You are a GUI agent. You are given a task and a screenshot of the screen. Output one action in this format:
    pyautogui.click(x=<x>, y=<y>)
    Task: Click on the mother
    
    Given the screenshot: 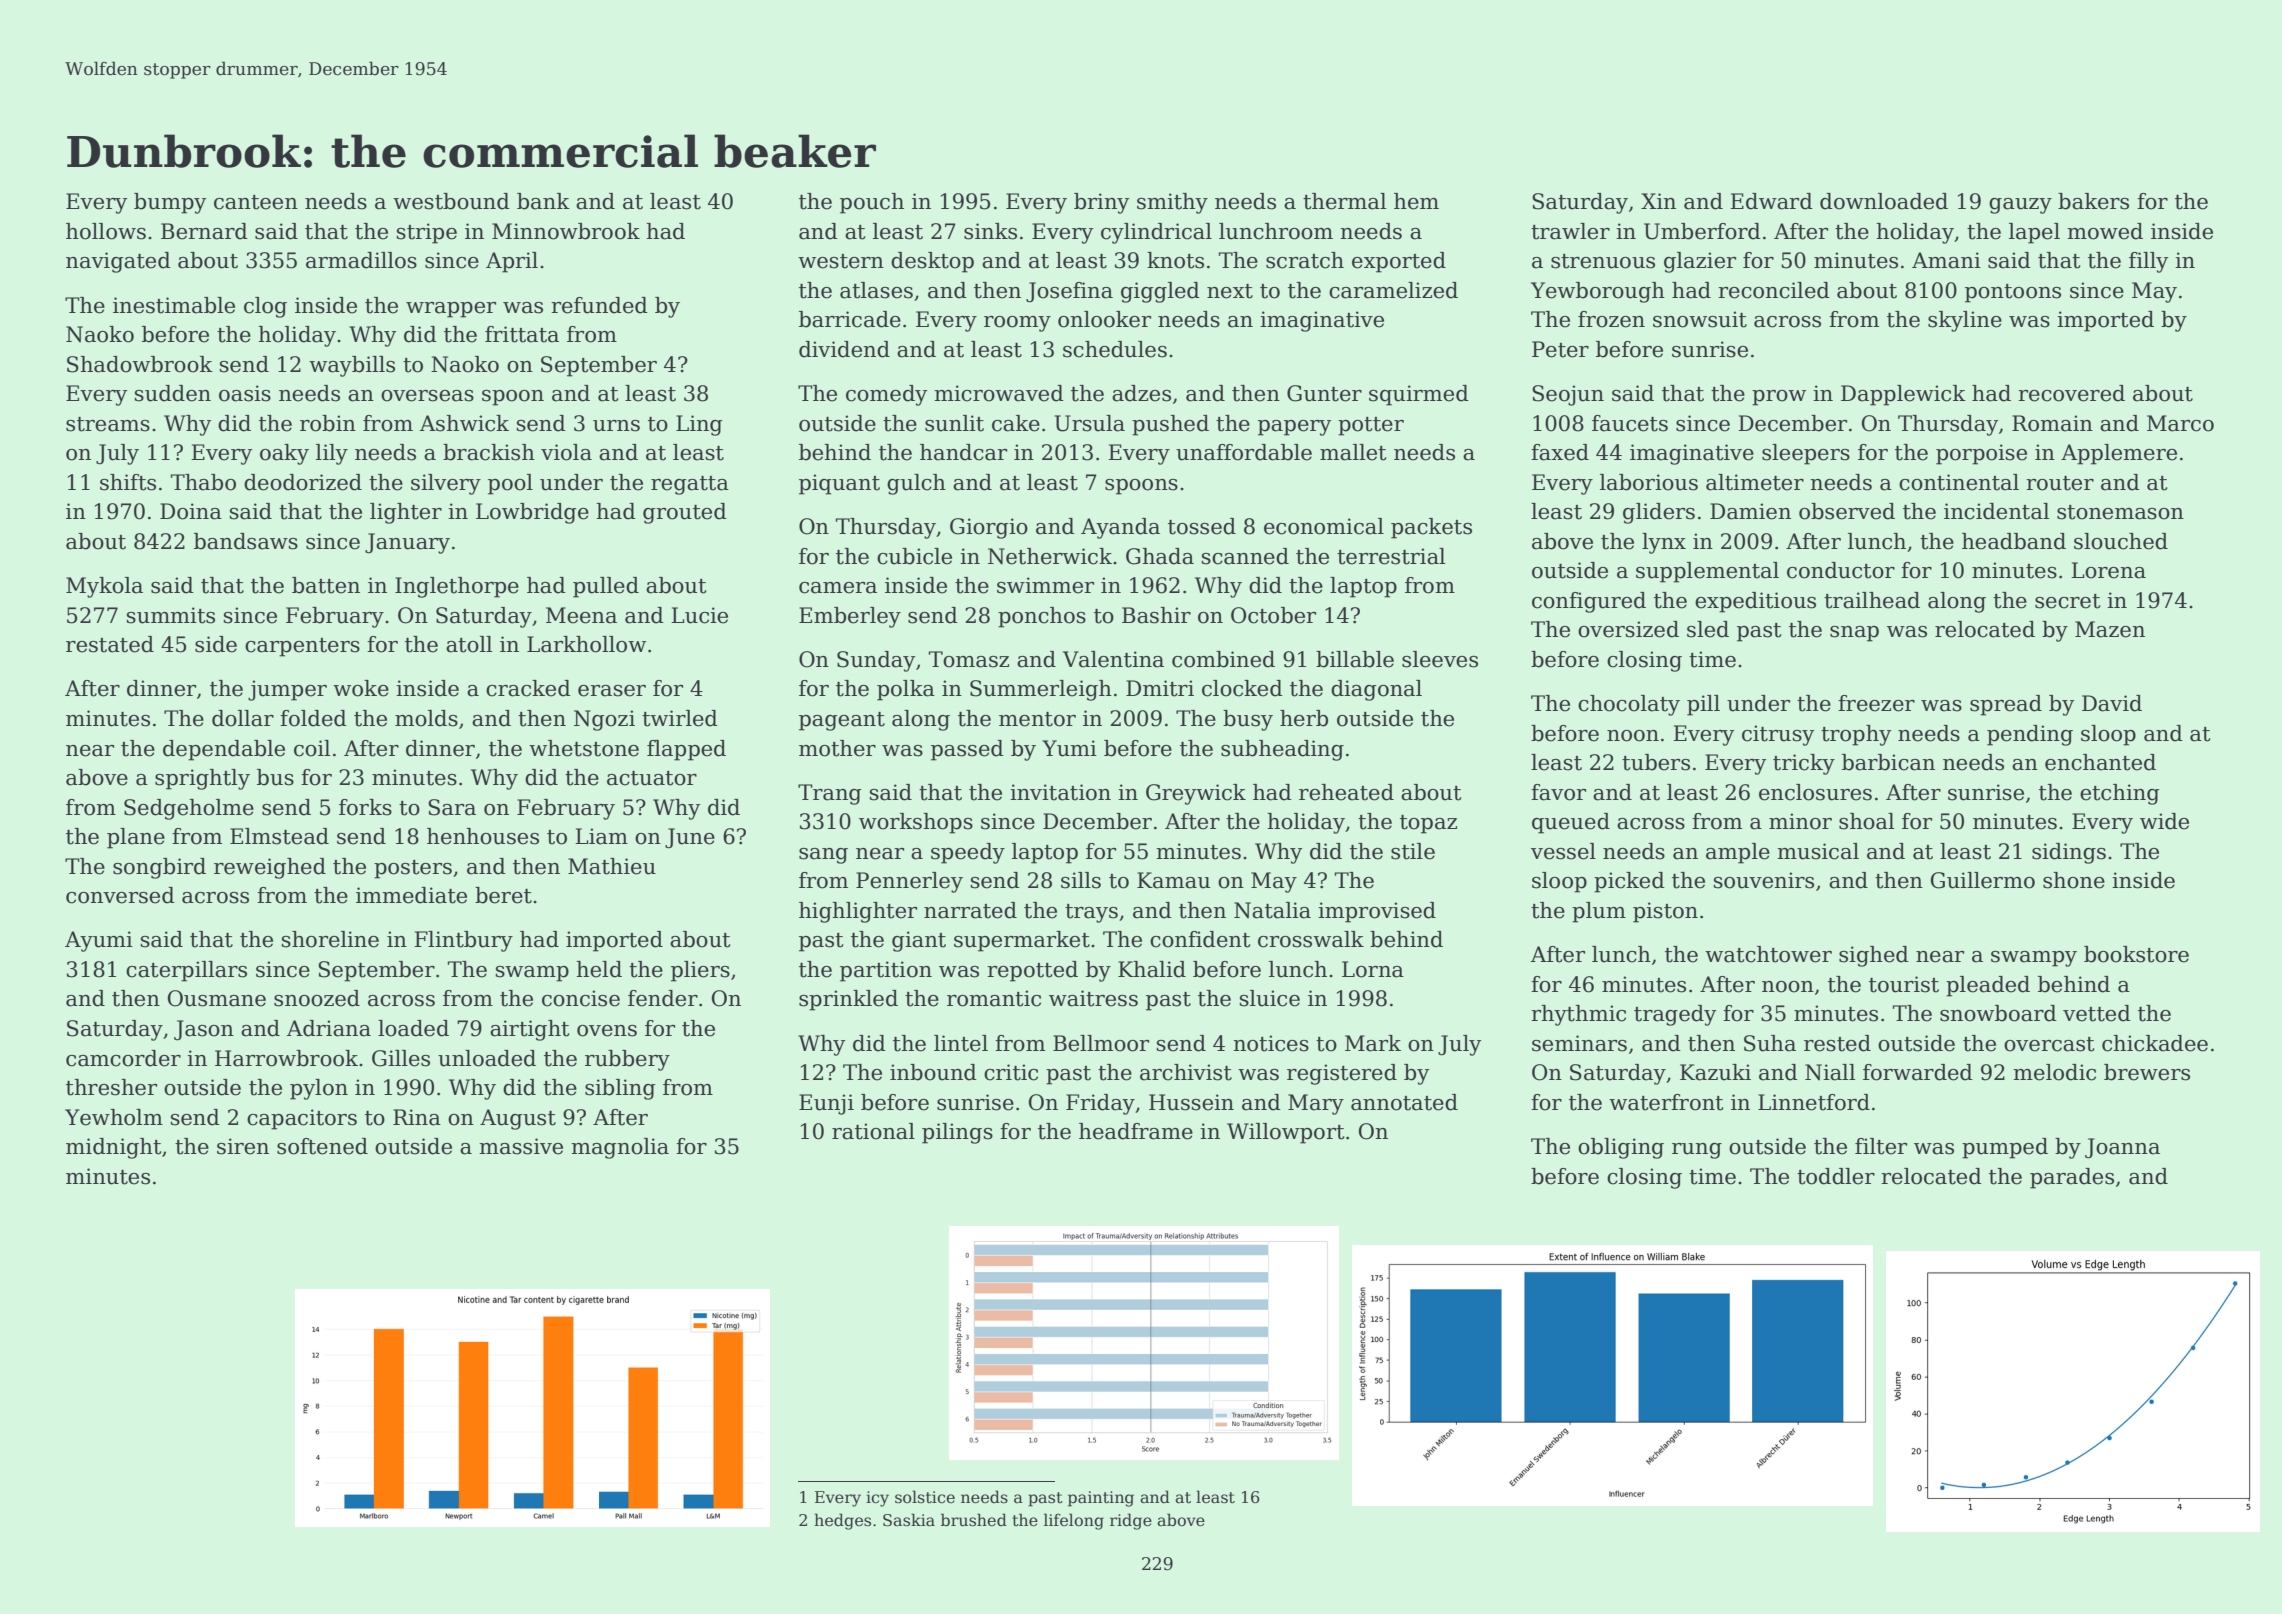 What is the action you would take?
    pyautogui.click(x=837, y=748)
